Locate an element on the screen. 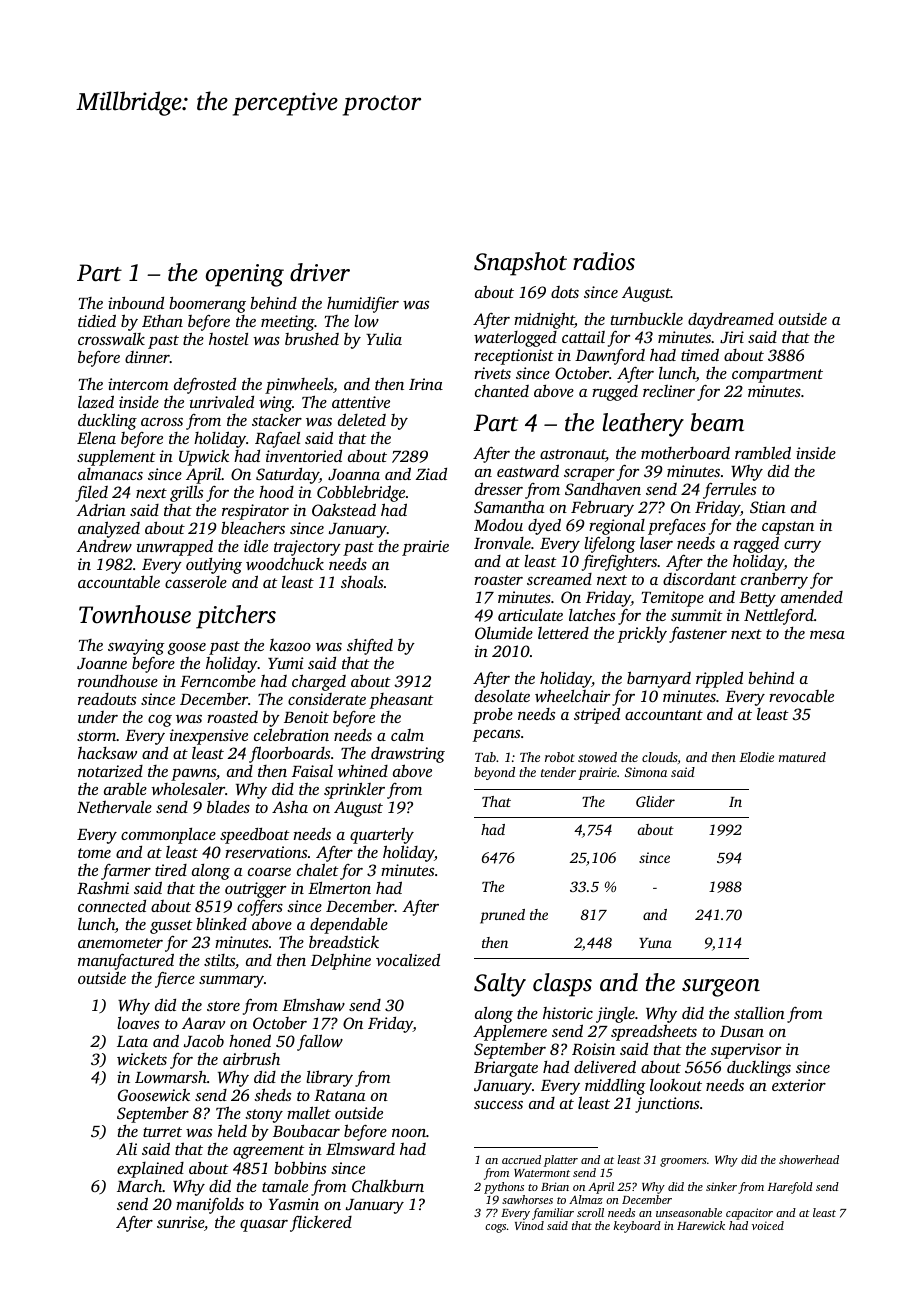  cogs is located at coordinates (495, 1228).
